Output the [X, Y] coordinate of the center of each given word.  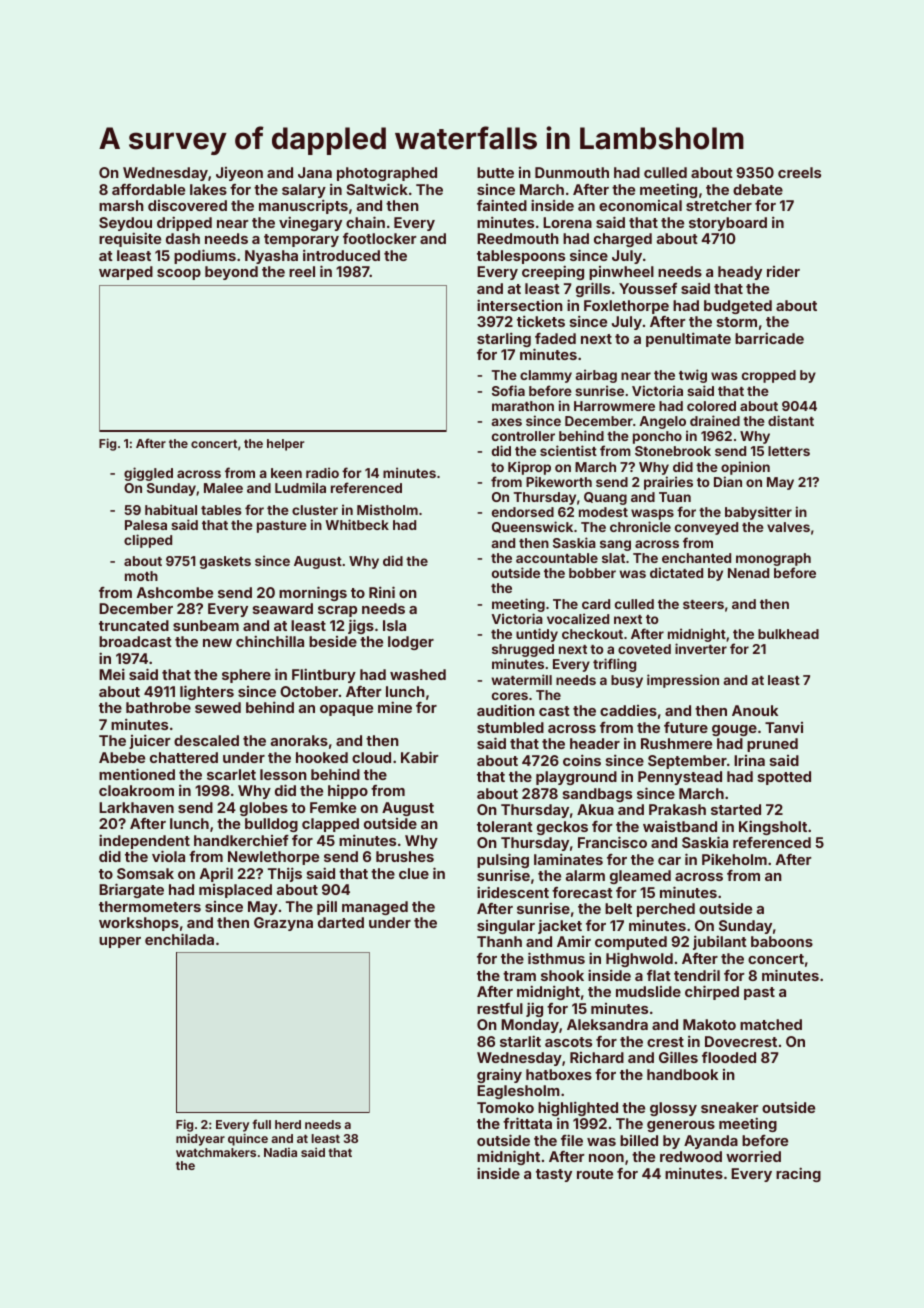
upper [120, 942]
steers [703, 604]
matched [771, 1024]
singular [506, 927]
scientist [568, 450]
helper [285, 445]
